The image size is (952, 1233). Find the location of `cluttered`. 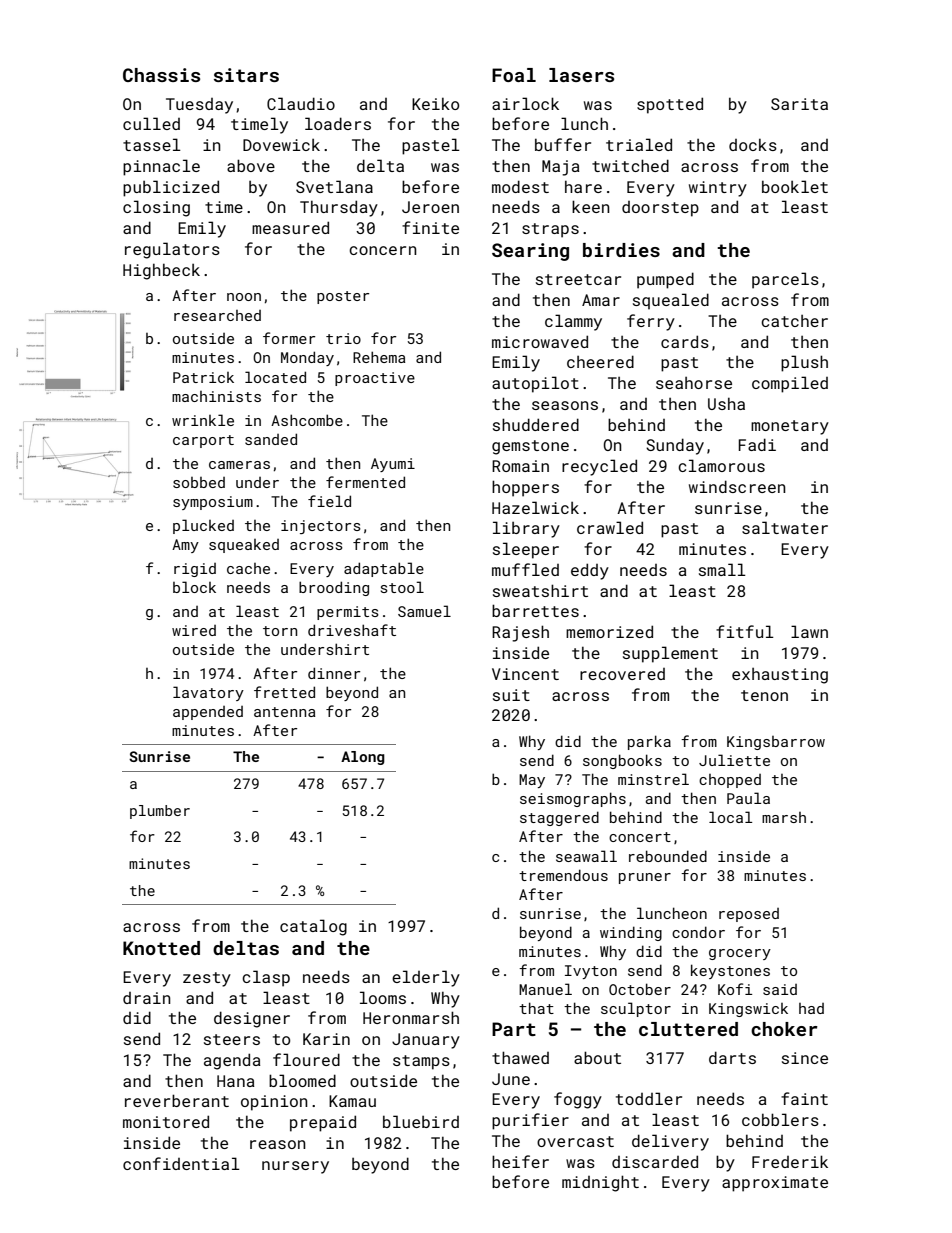

cluttered is located at coordinates (688, 1029).
